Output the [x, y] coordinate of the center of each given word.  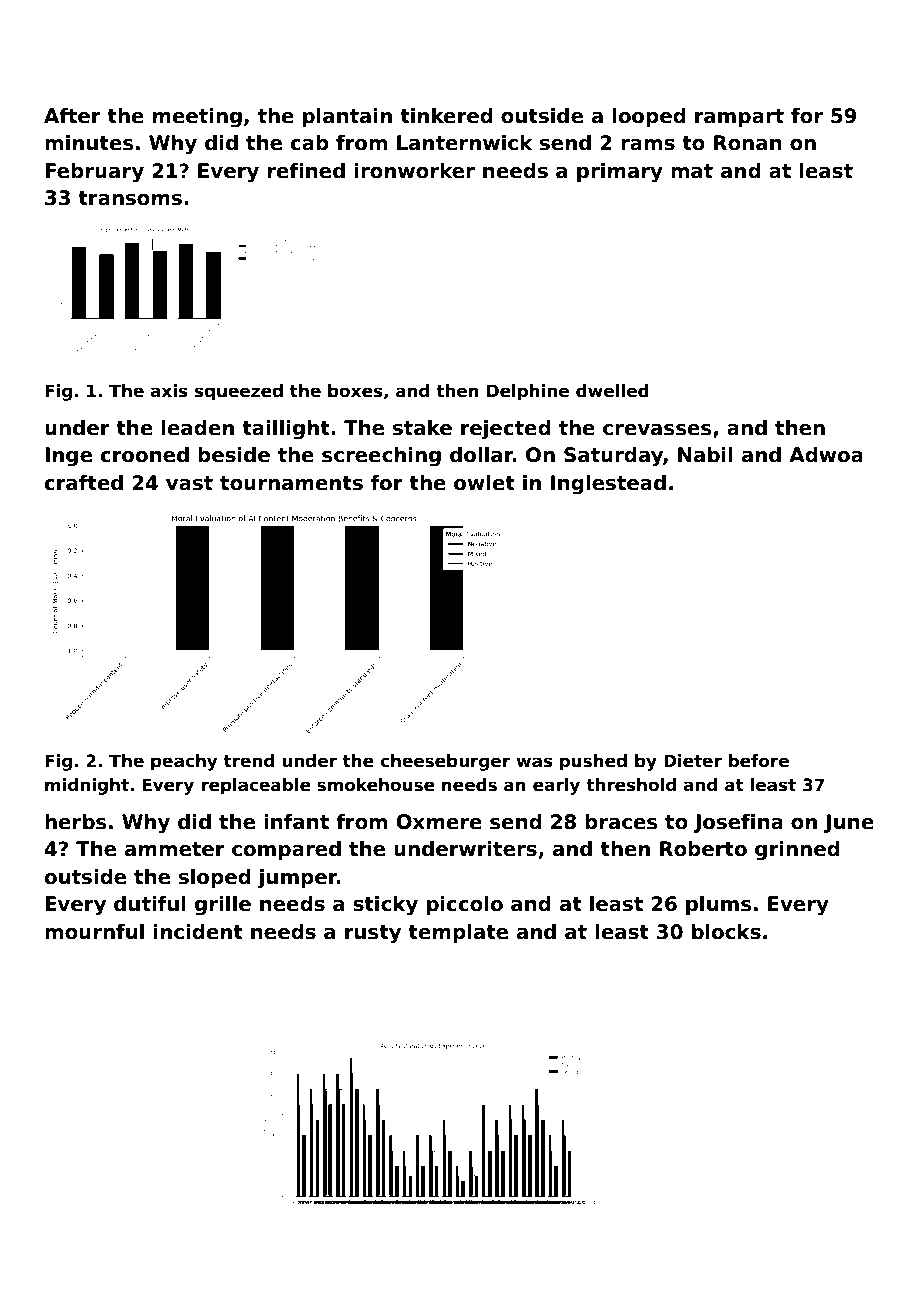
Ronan [748, 143]
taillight [286, 430]
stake [422, 428]
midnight [87, 786]
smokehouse [376, 785]
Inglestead [608, 485]
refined [306, 171]
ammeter [175, 849]
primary [620, 173]
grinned [797, 851]
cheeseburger [445, 762]
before [759, 761]
